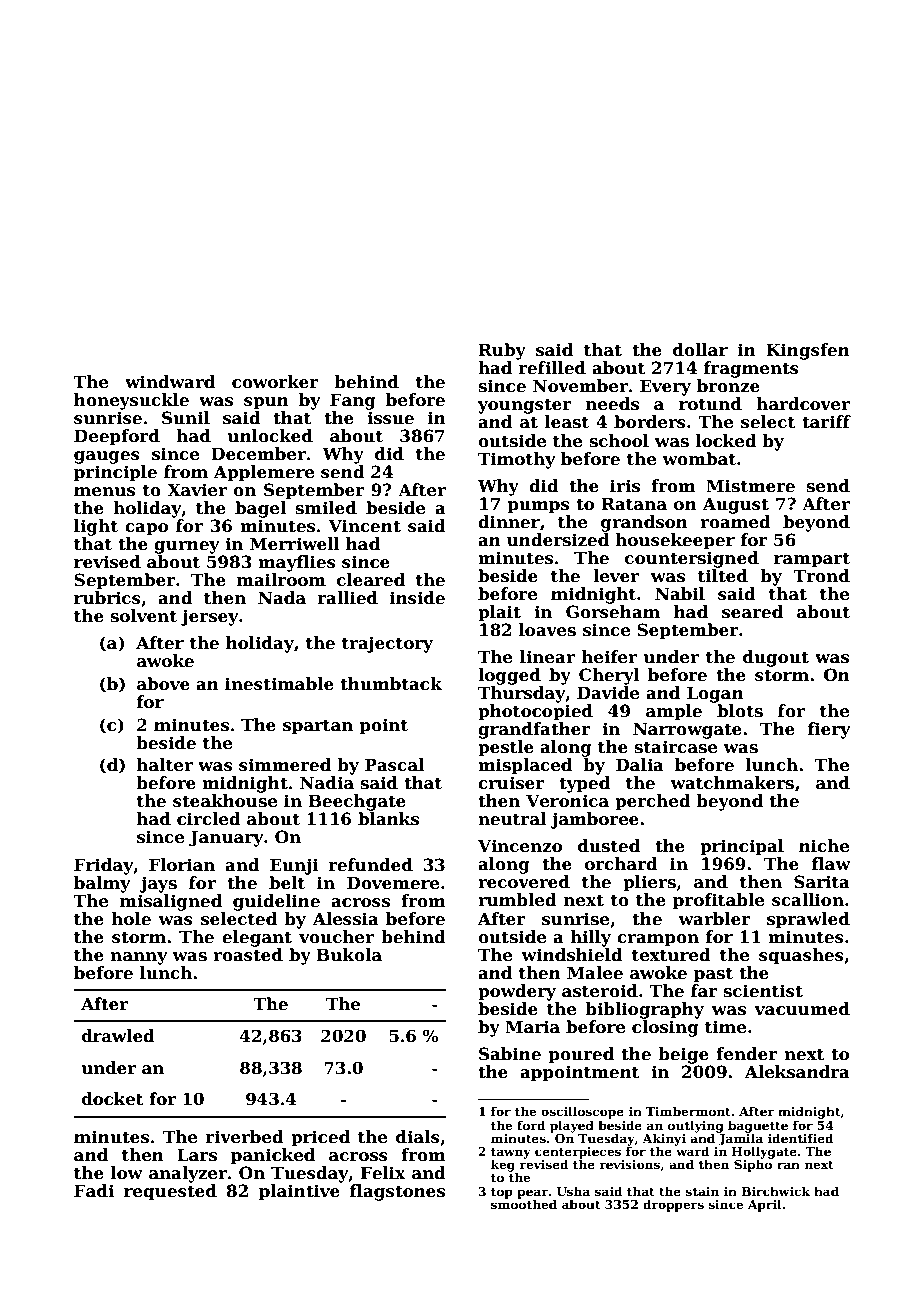 The width and height of the screenshot is (924, 1308). Describe the element at coordinates (797, 1072) in the screenshot. I see `Aleksandra` at that location.
